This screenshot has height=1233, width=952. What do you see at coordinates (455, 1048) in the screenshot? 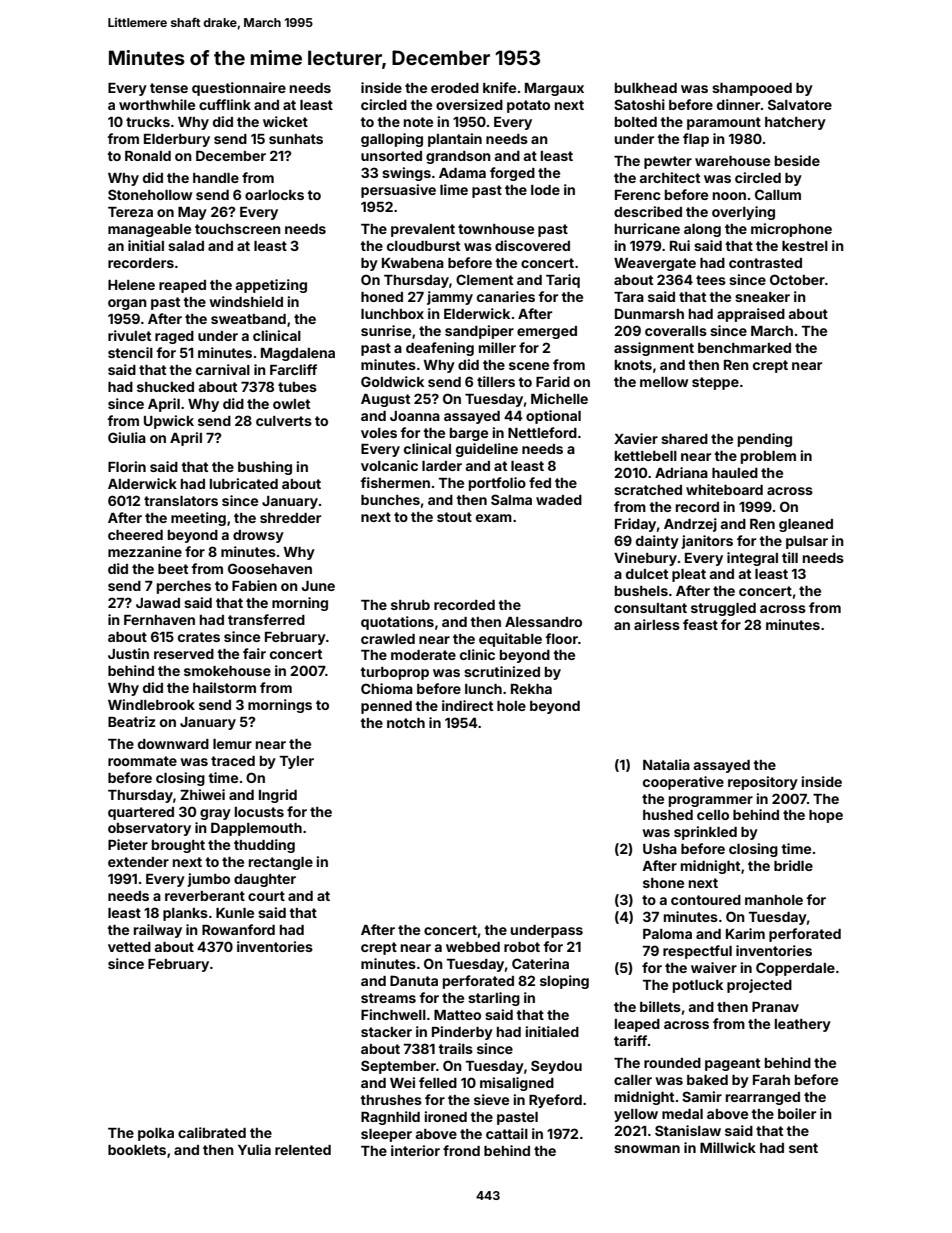
I see `trails` at bounding box center [455, 1048].
